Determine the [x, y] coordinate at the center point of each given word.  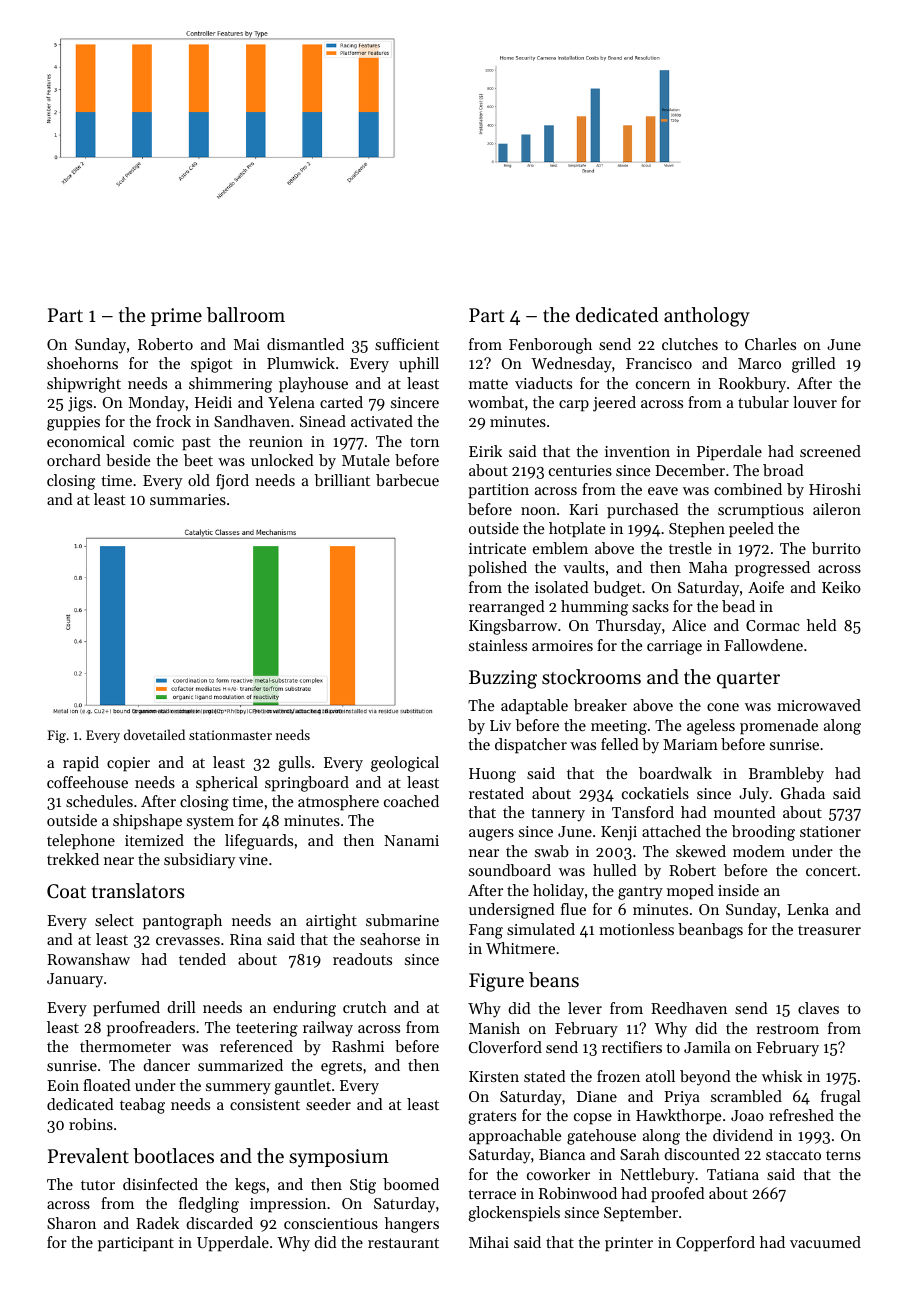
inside [738, 890]
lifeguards [259, 842]
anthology [707, 317]
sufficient [407, 344]
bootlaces [173, 1156]
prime [176, 317]
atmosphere [338, 803]
